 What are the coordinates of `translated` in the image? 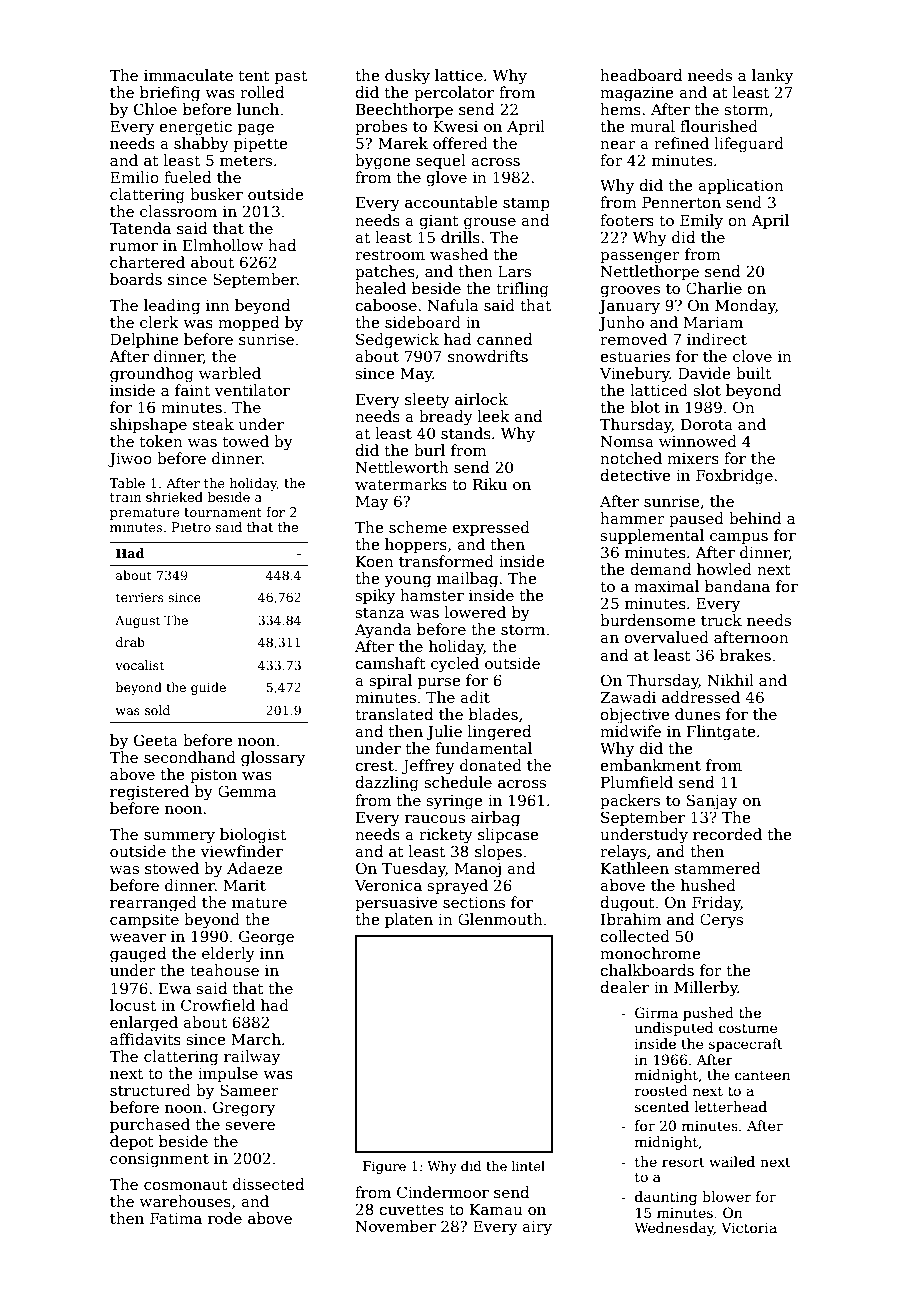 It's located at (394, 714).
